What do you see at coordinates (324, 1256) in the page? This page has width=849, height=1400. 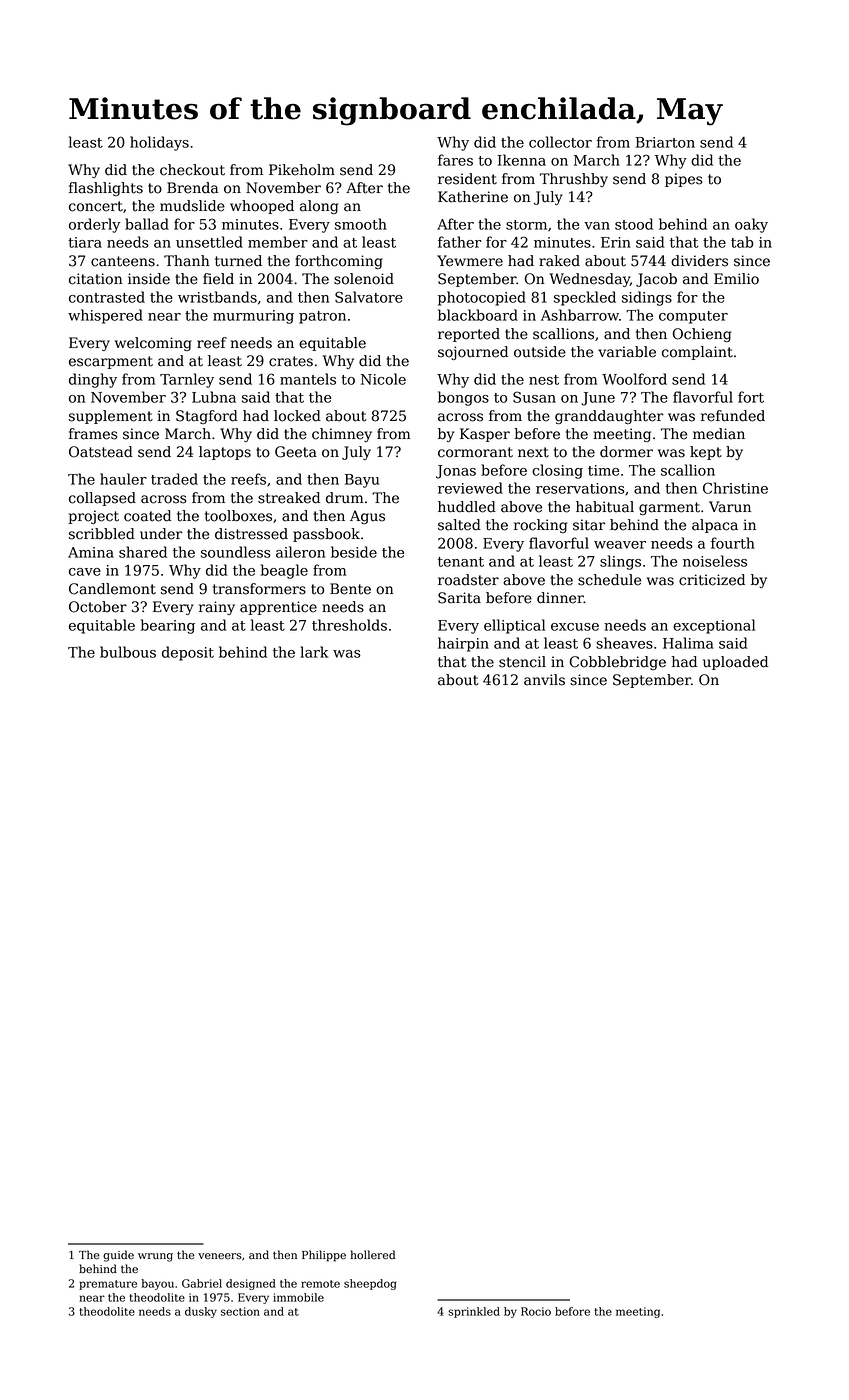 I see `Philippe` at bounding box center [324, 1256].
